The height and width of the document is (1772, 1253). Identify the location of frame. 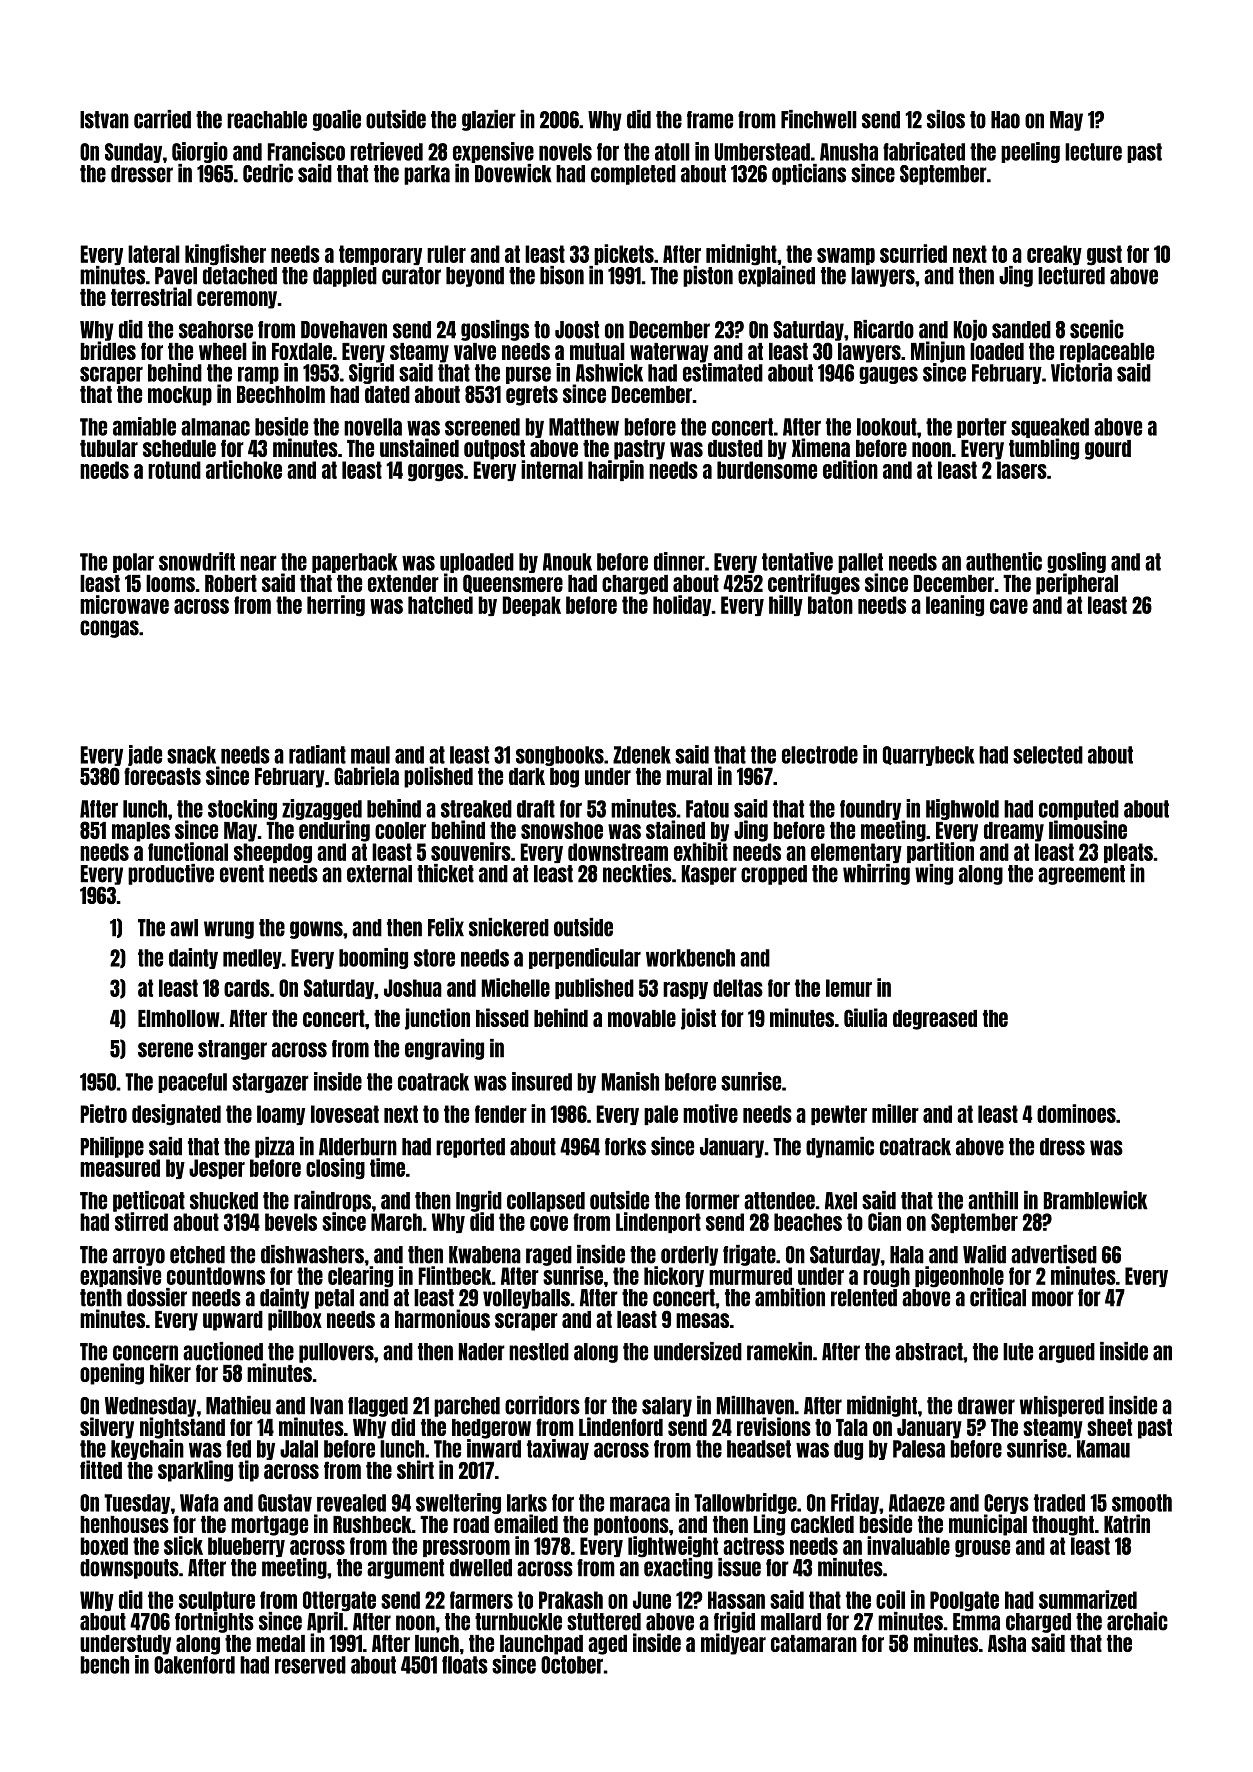
(710, 120).
